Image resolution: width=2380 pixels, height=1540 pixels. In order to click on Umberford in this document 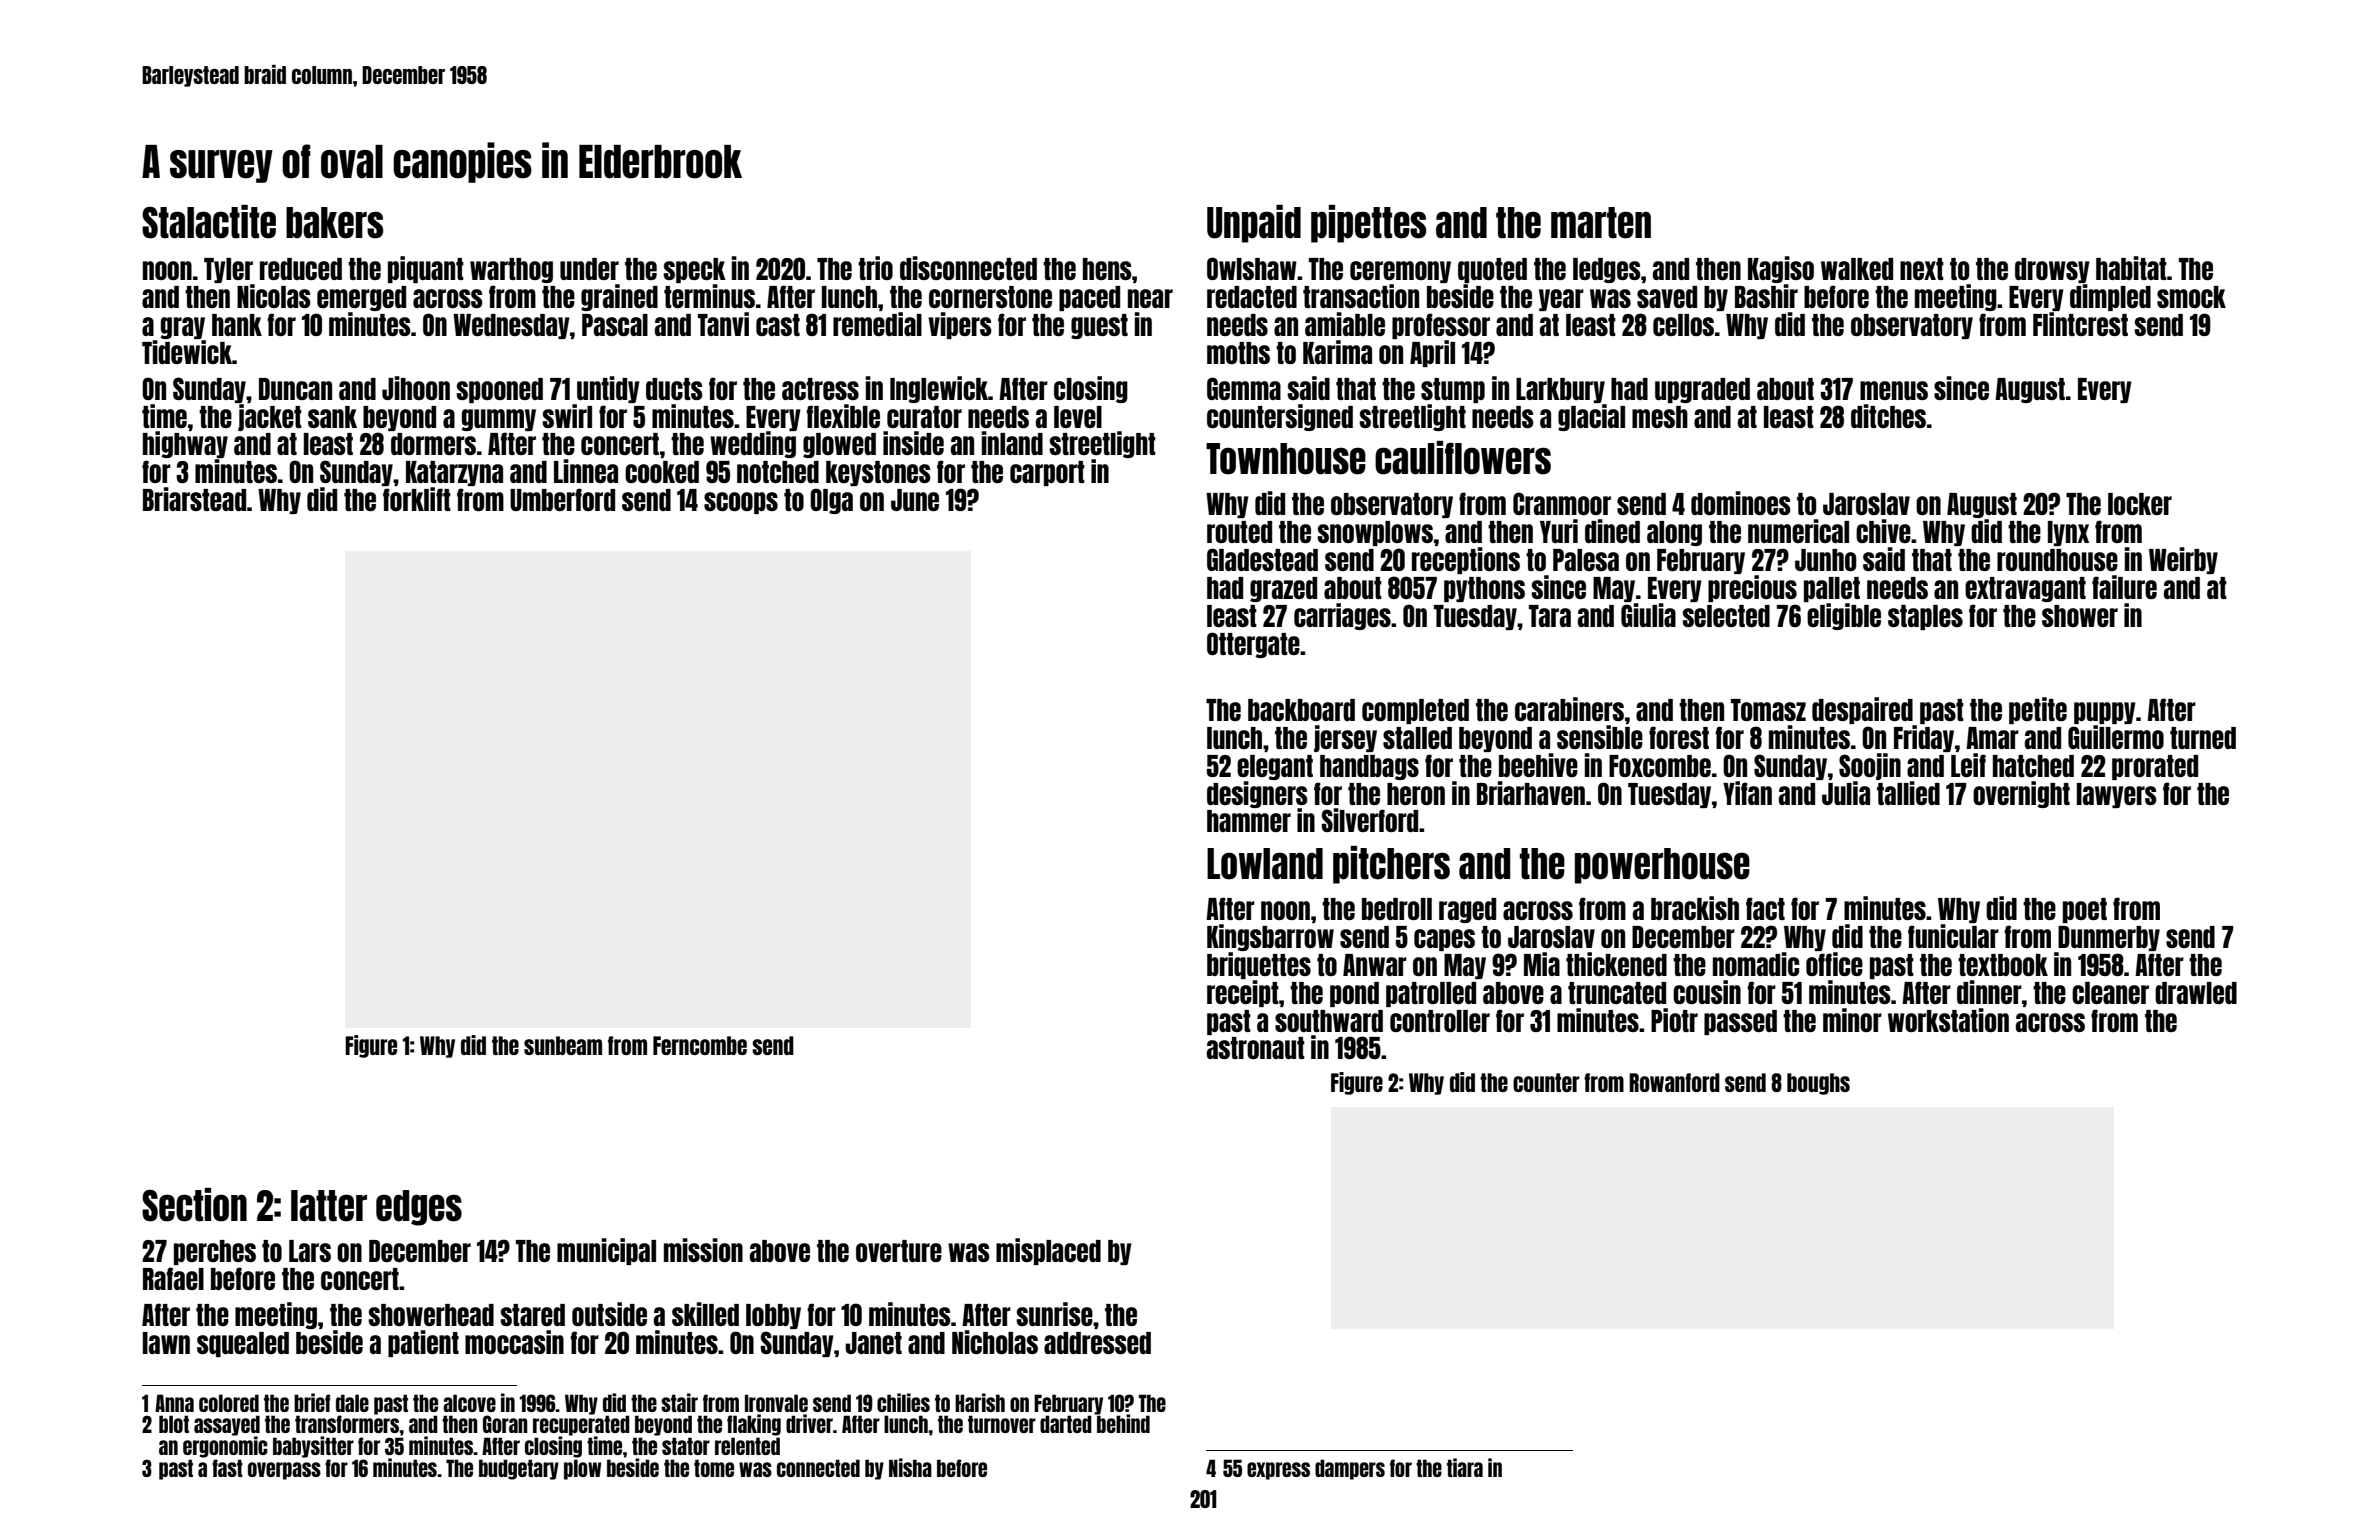, I will do `click(562, 499)`.
